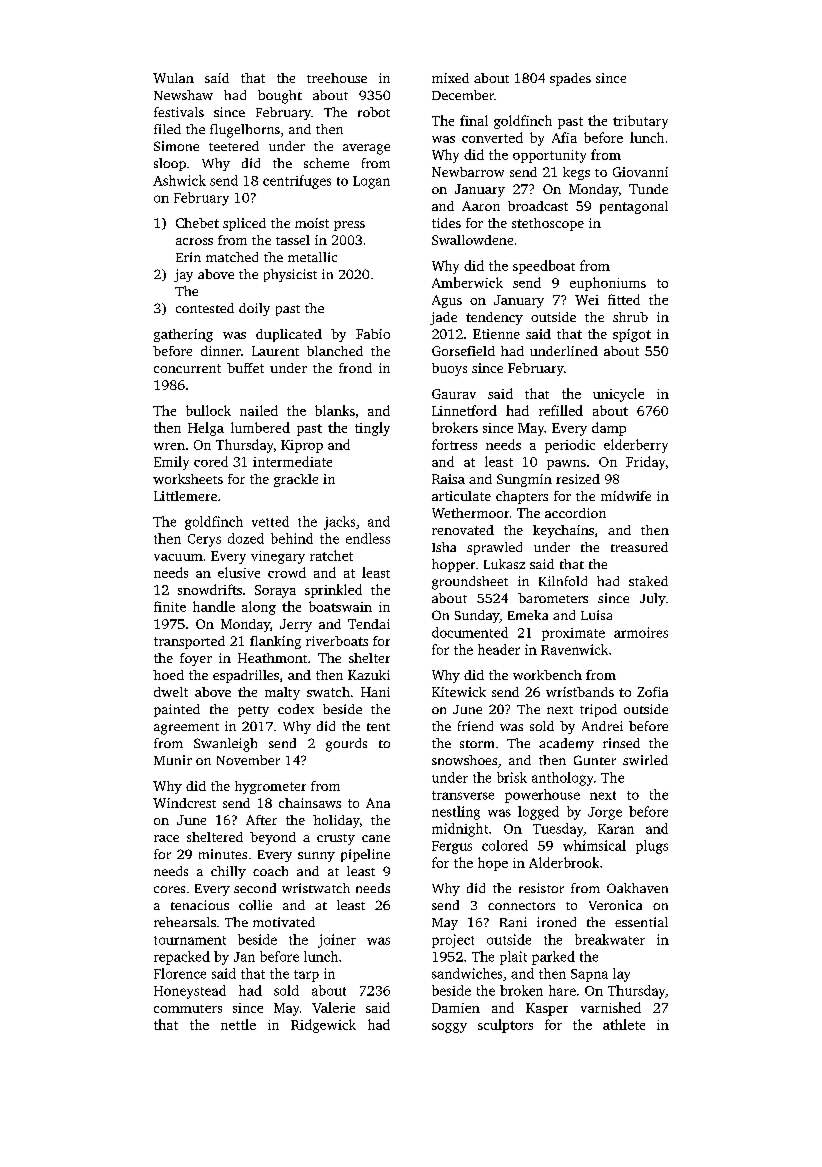 Image resolution: width=822 pixels, height=1167 pixels. I want to click on Friday, so click(645, 463).
